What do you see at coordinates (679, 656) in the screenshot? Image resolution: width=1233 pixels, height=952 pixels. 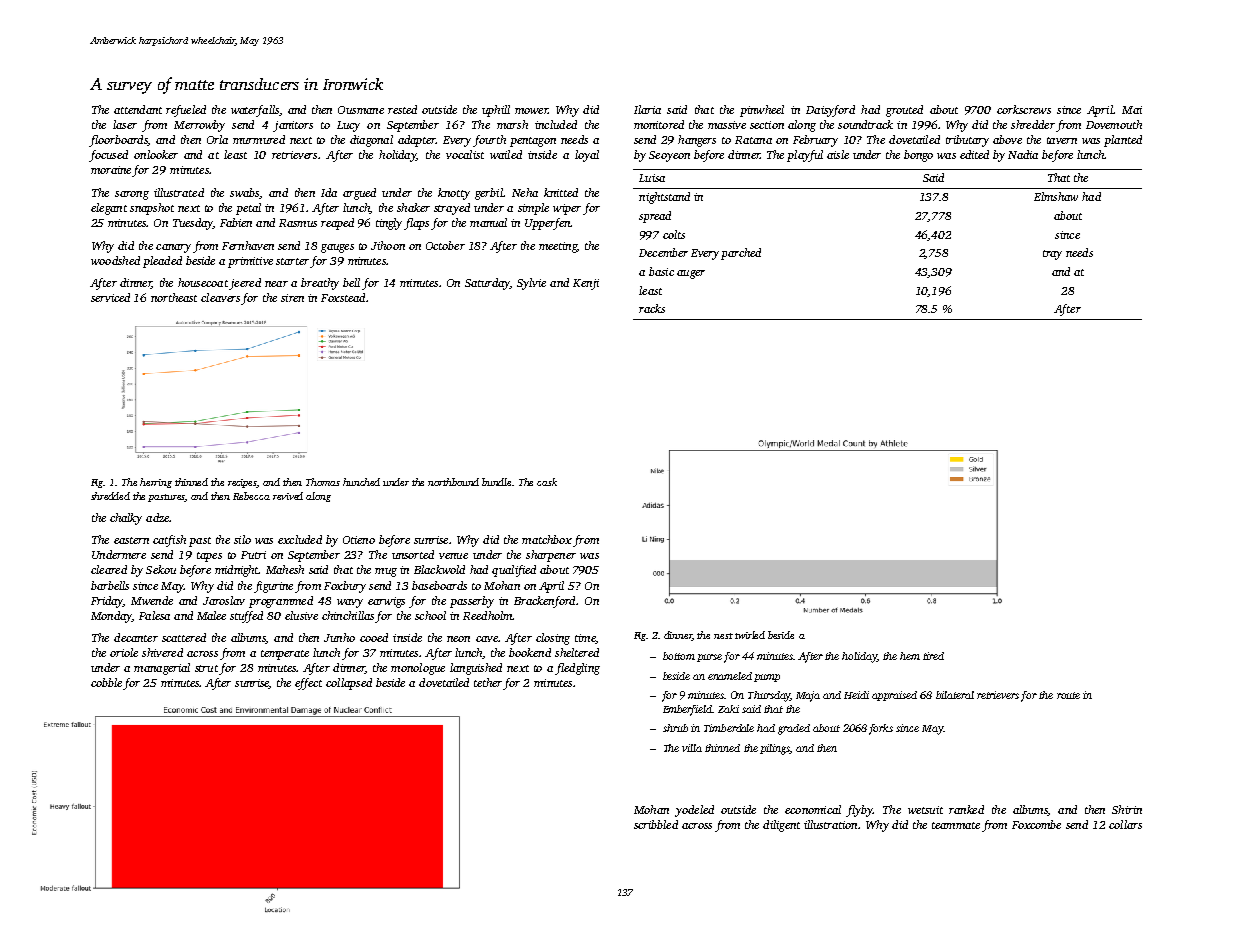 I see `bottom` at bounding box center [679, 656].
